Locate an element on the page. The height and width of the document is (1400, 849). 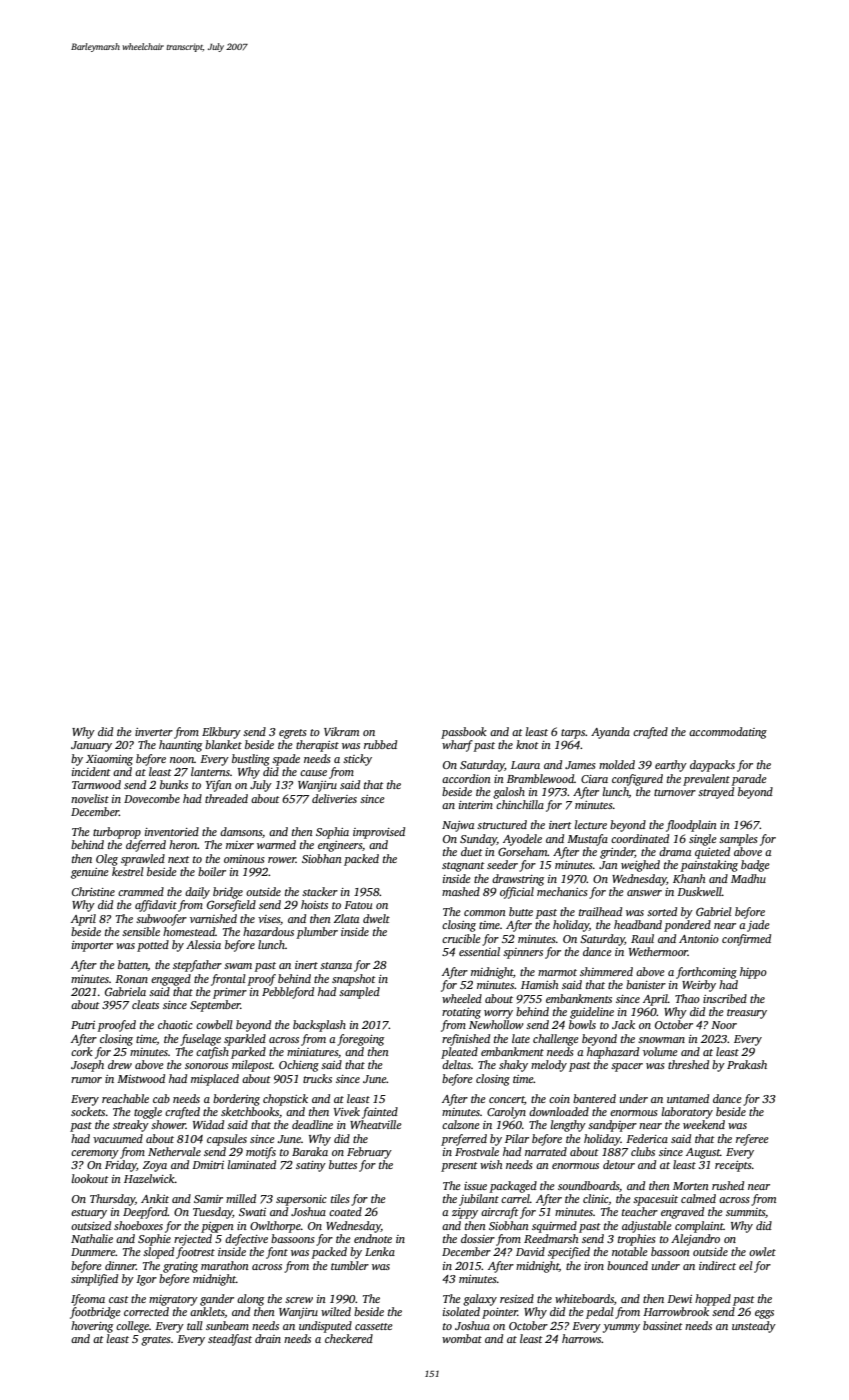
estuary is located at coordinates (89, 1214).
